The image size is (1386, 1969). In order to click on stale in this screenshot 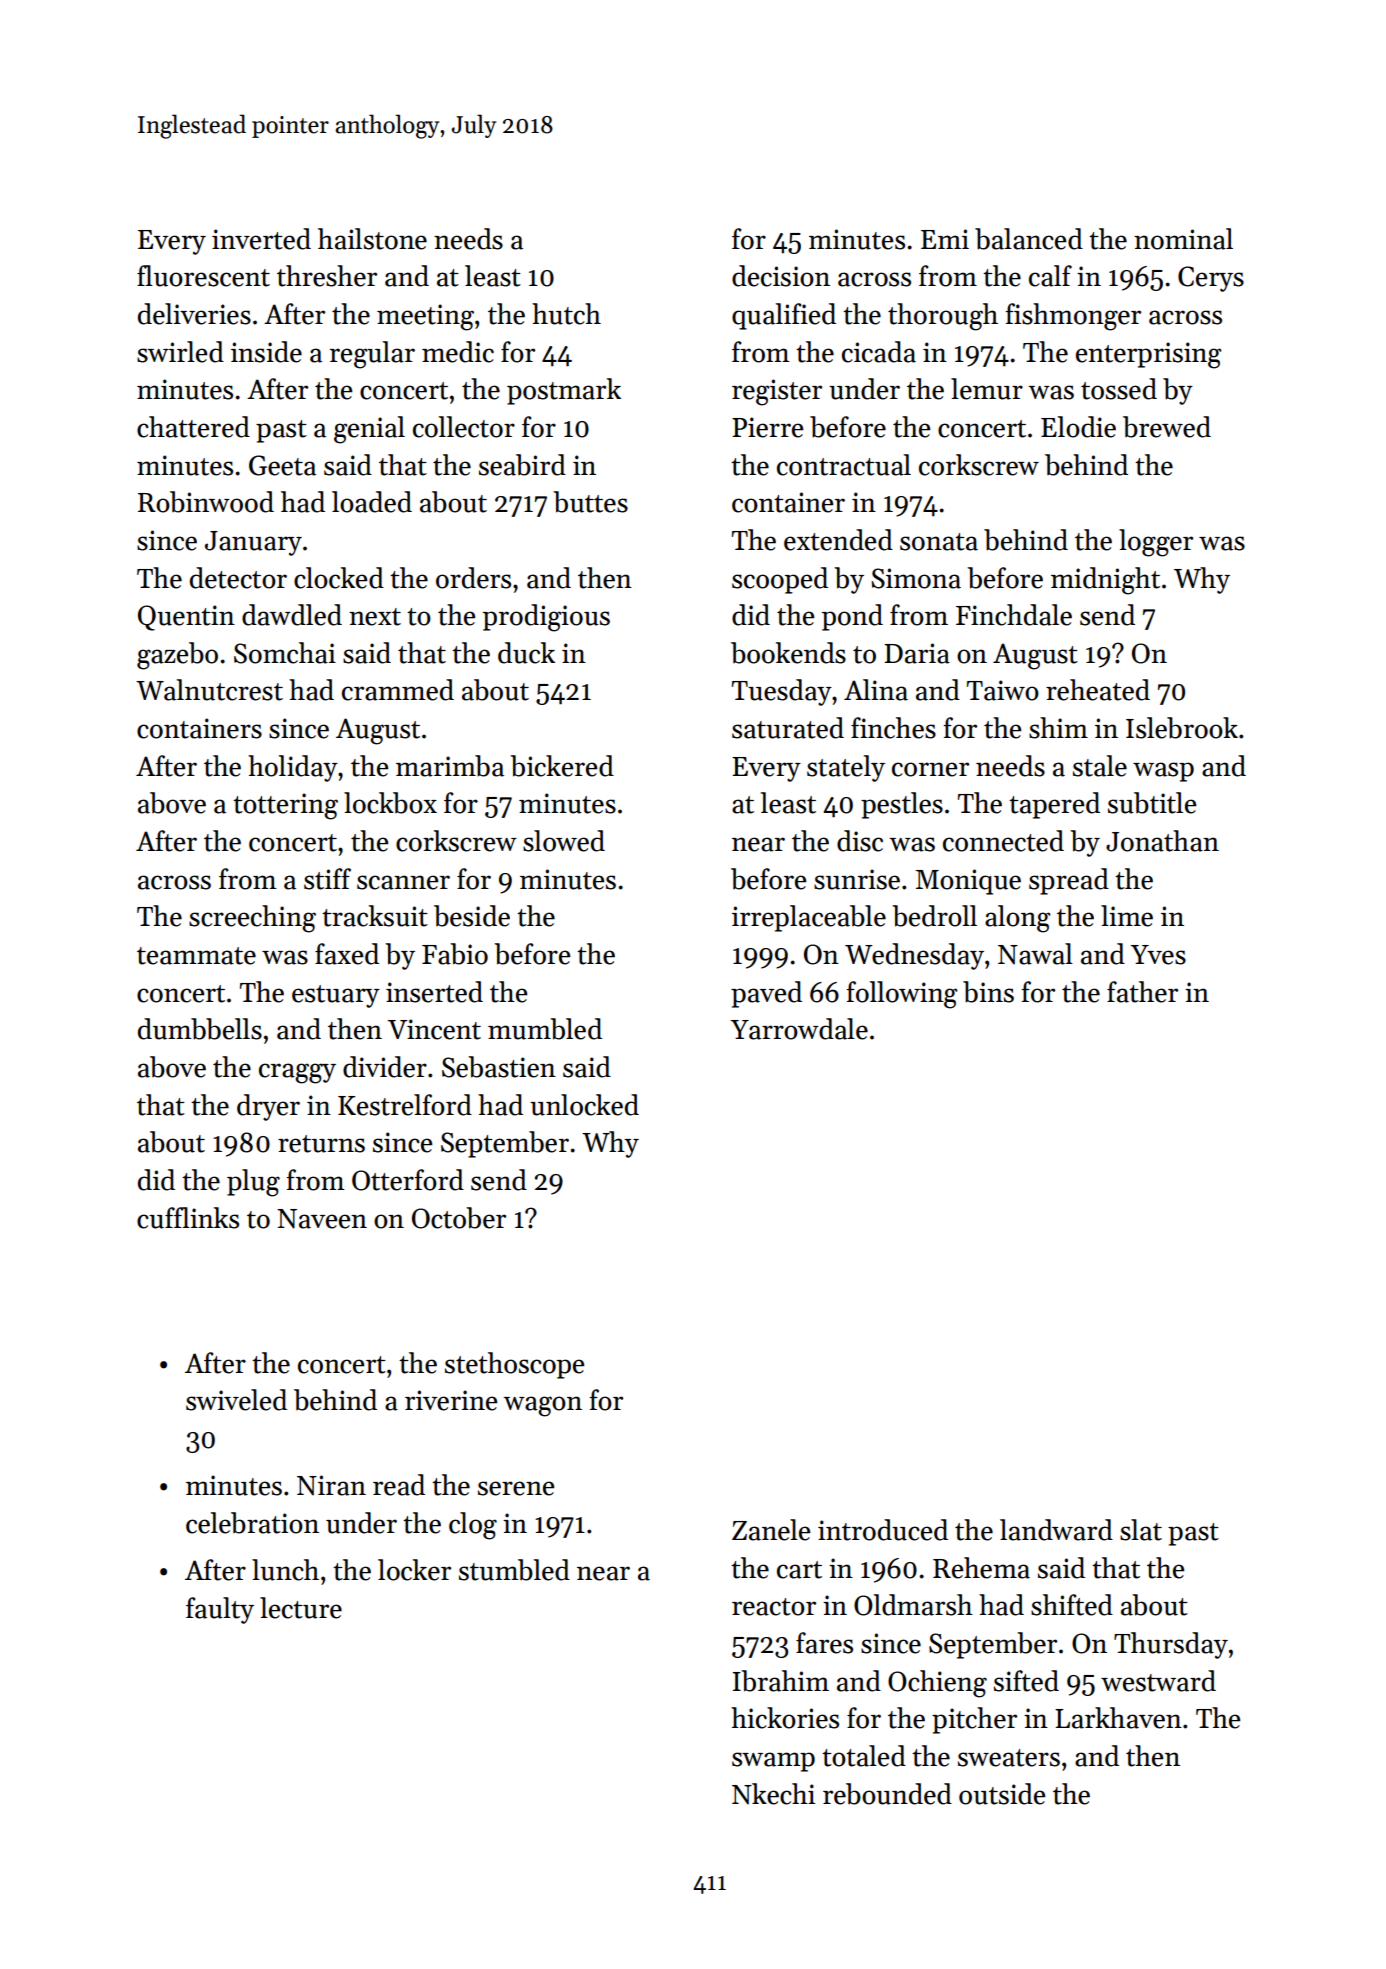, I will do `click(1100, 766)`.
